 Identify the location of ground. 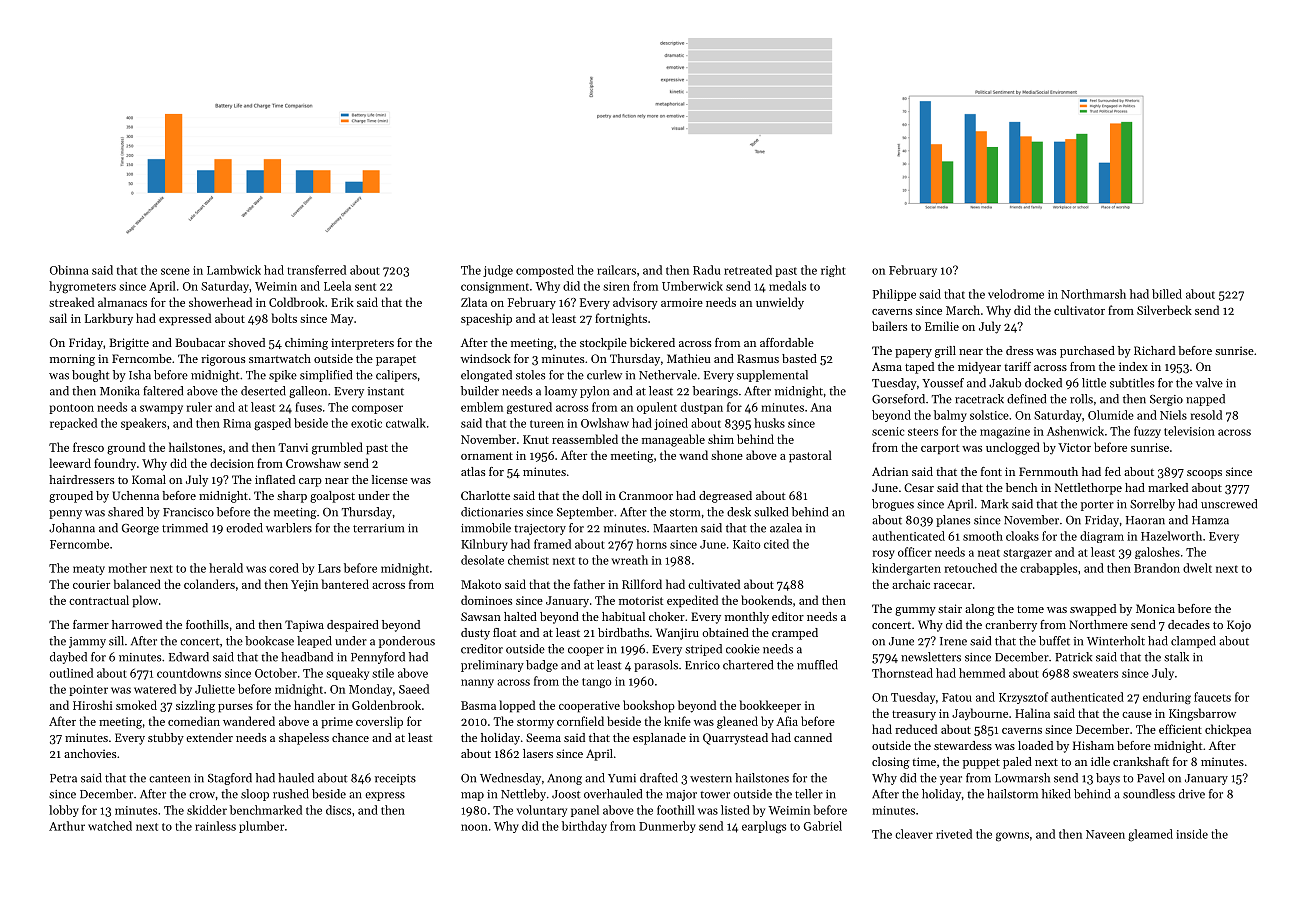
(126, 448).
